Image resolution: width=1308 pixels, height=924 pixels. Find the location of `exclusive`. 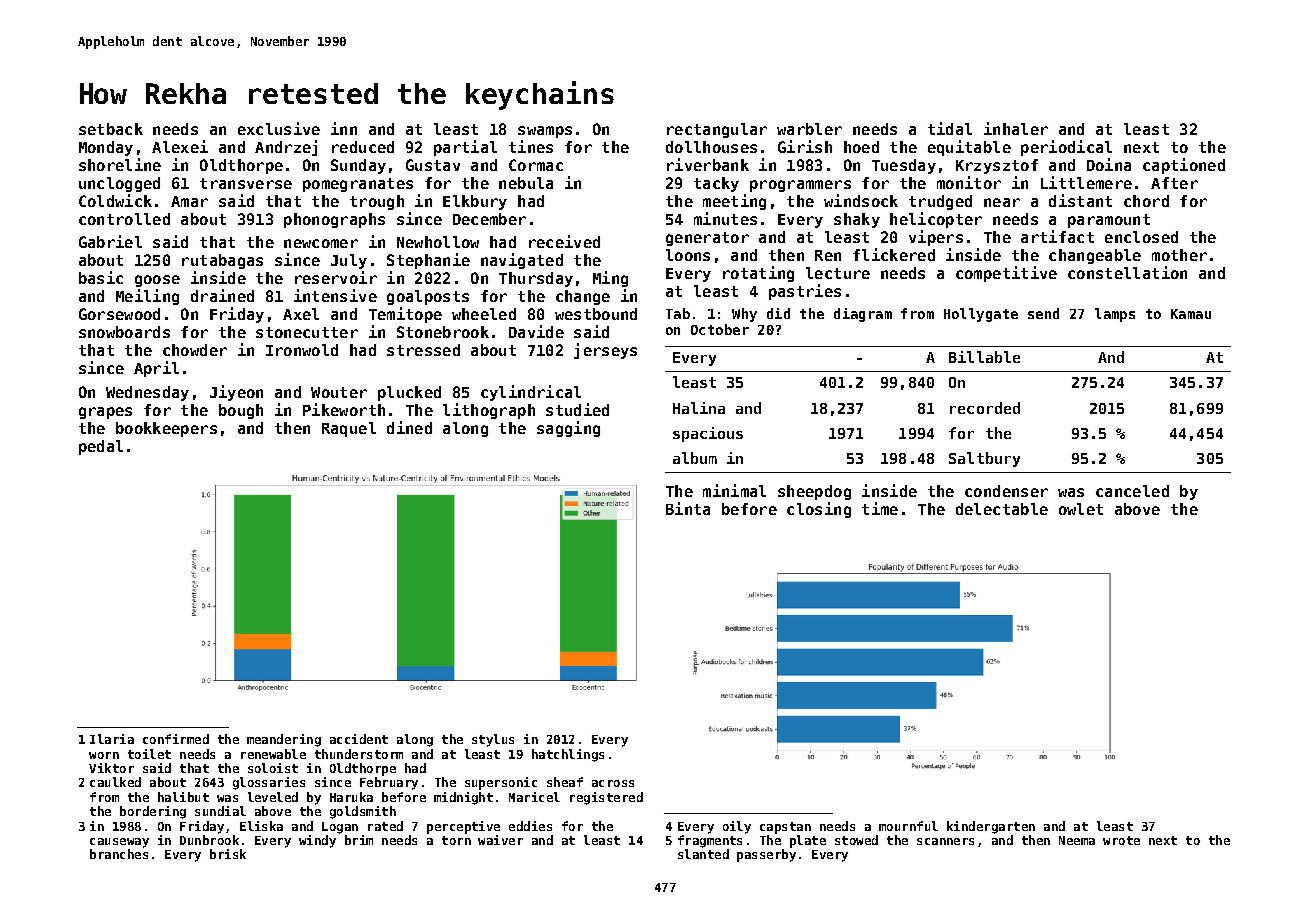

exclusive is located at coordinates (279, 128).
